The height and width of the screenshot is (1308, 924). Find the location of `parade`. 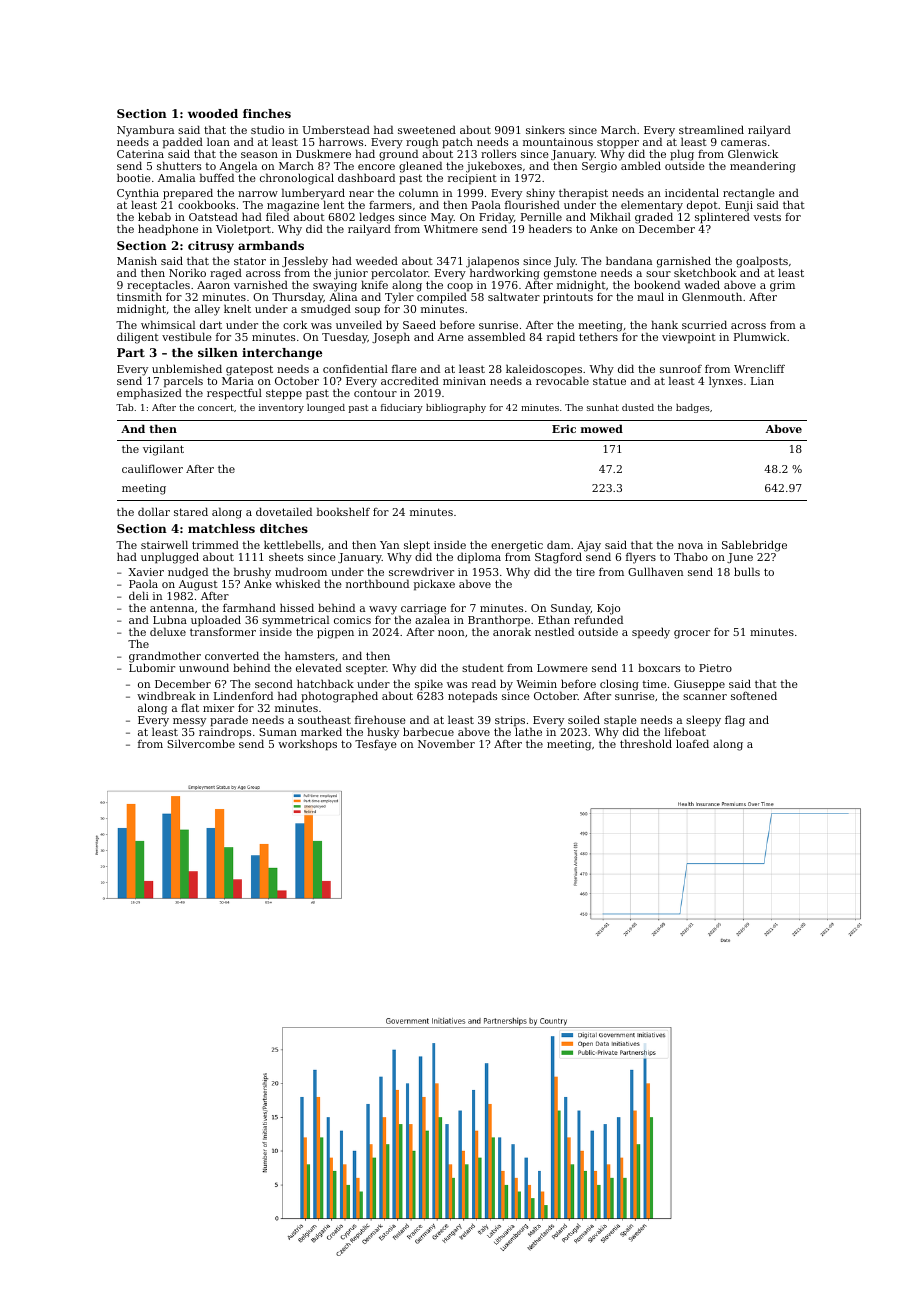

parade is located at coordinates (229, 721).
